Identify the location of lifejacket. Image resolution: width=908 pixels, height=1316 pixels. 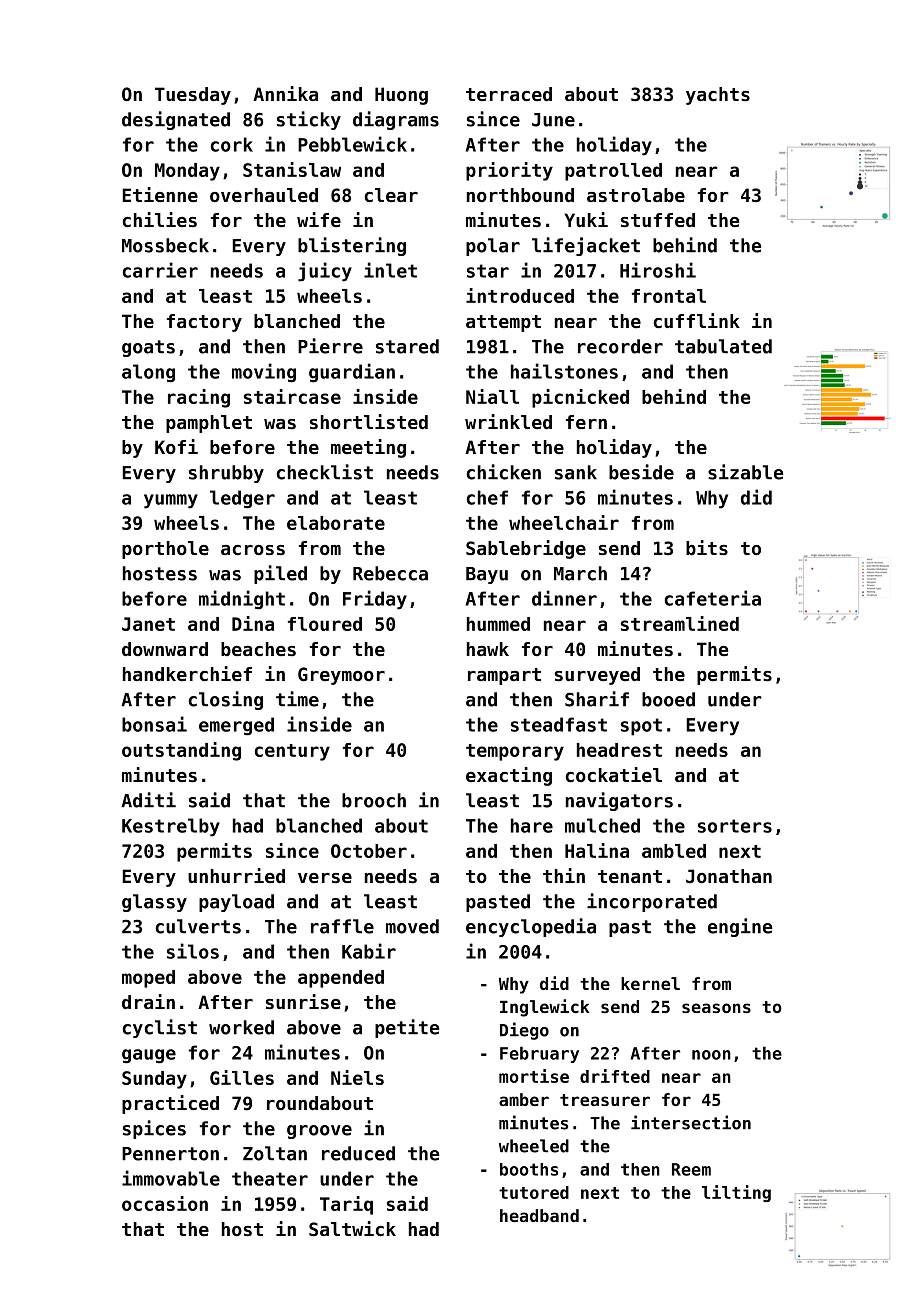
(586, 246).
